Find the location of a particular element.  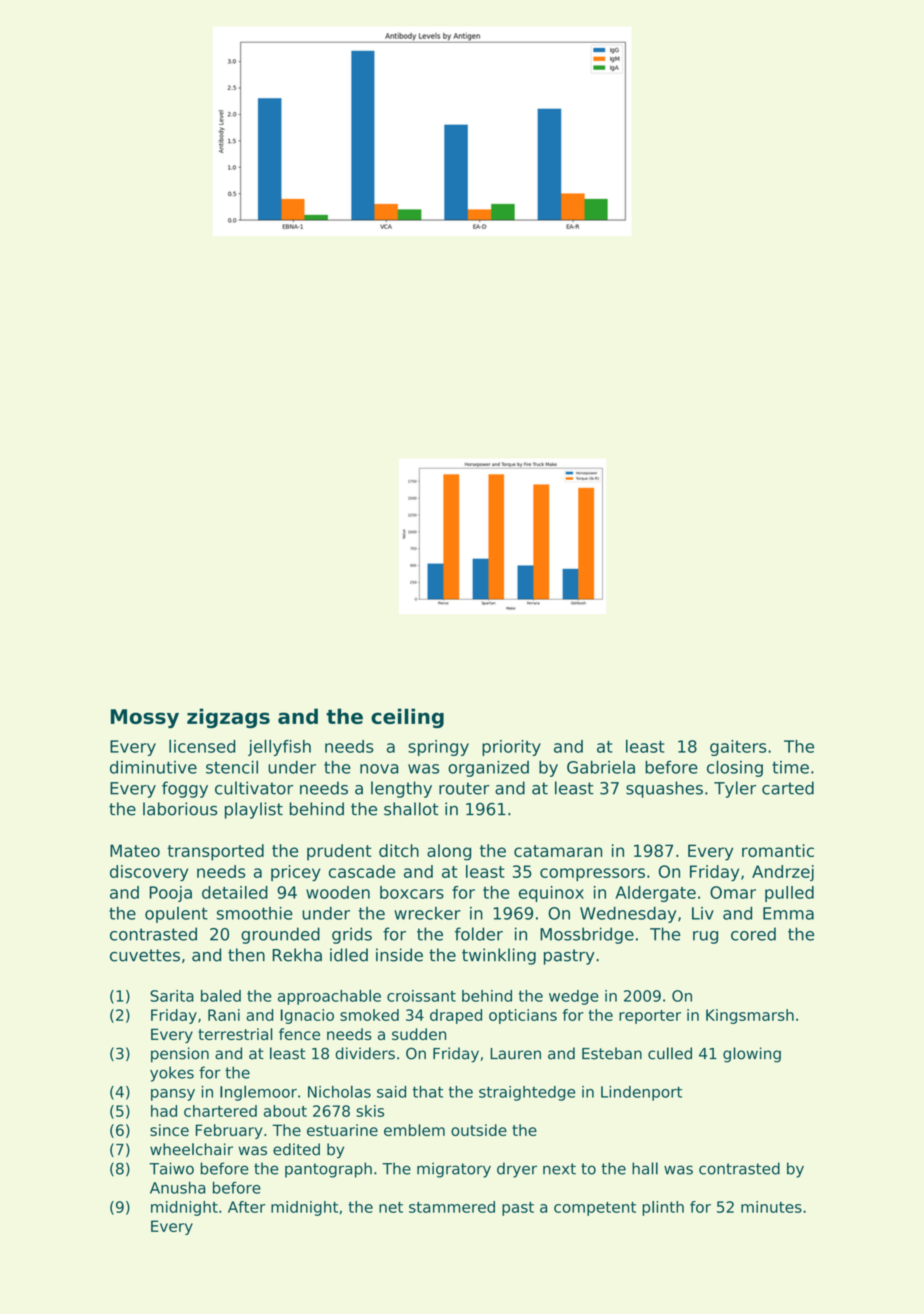

Sarita is located at coordinates (172, 996).
